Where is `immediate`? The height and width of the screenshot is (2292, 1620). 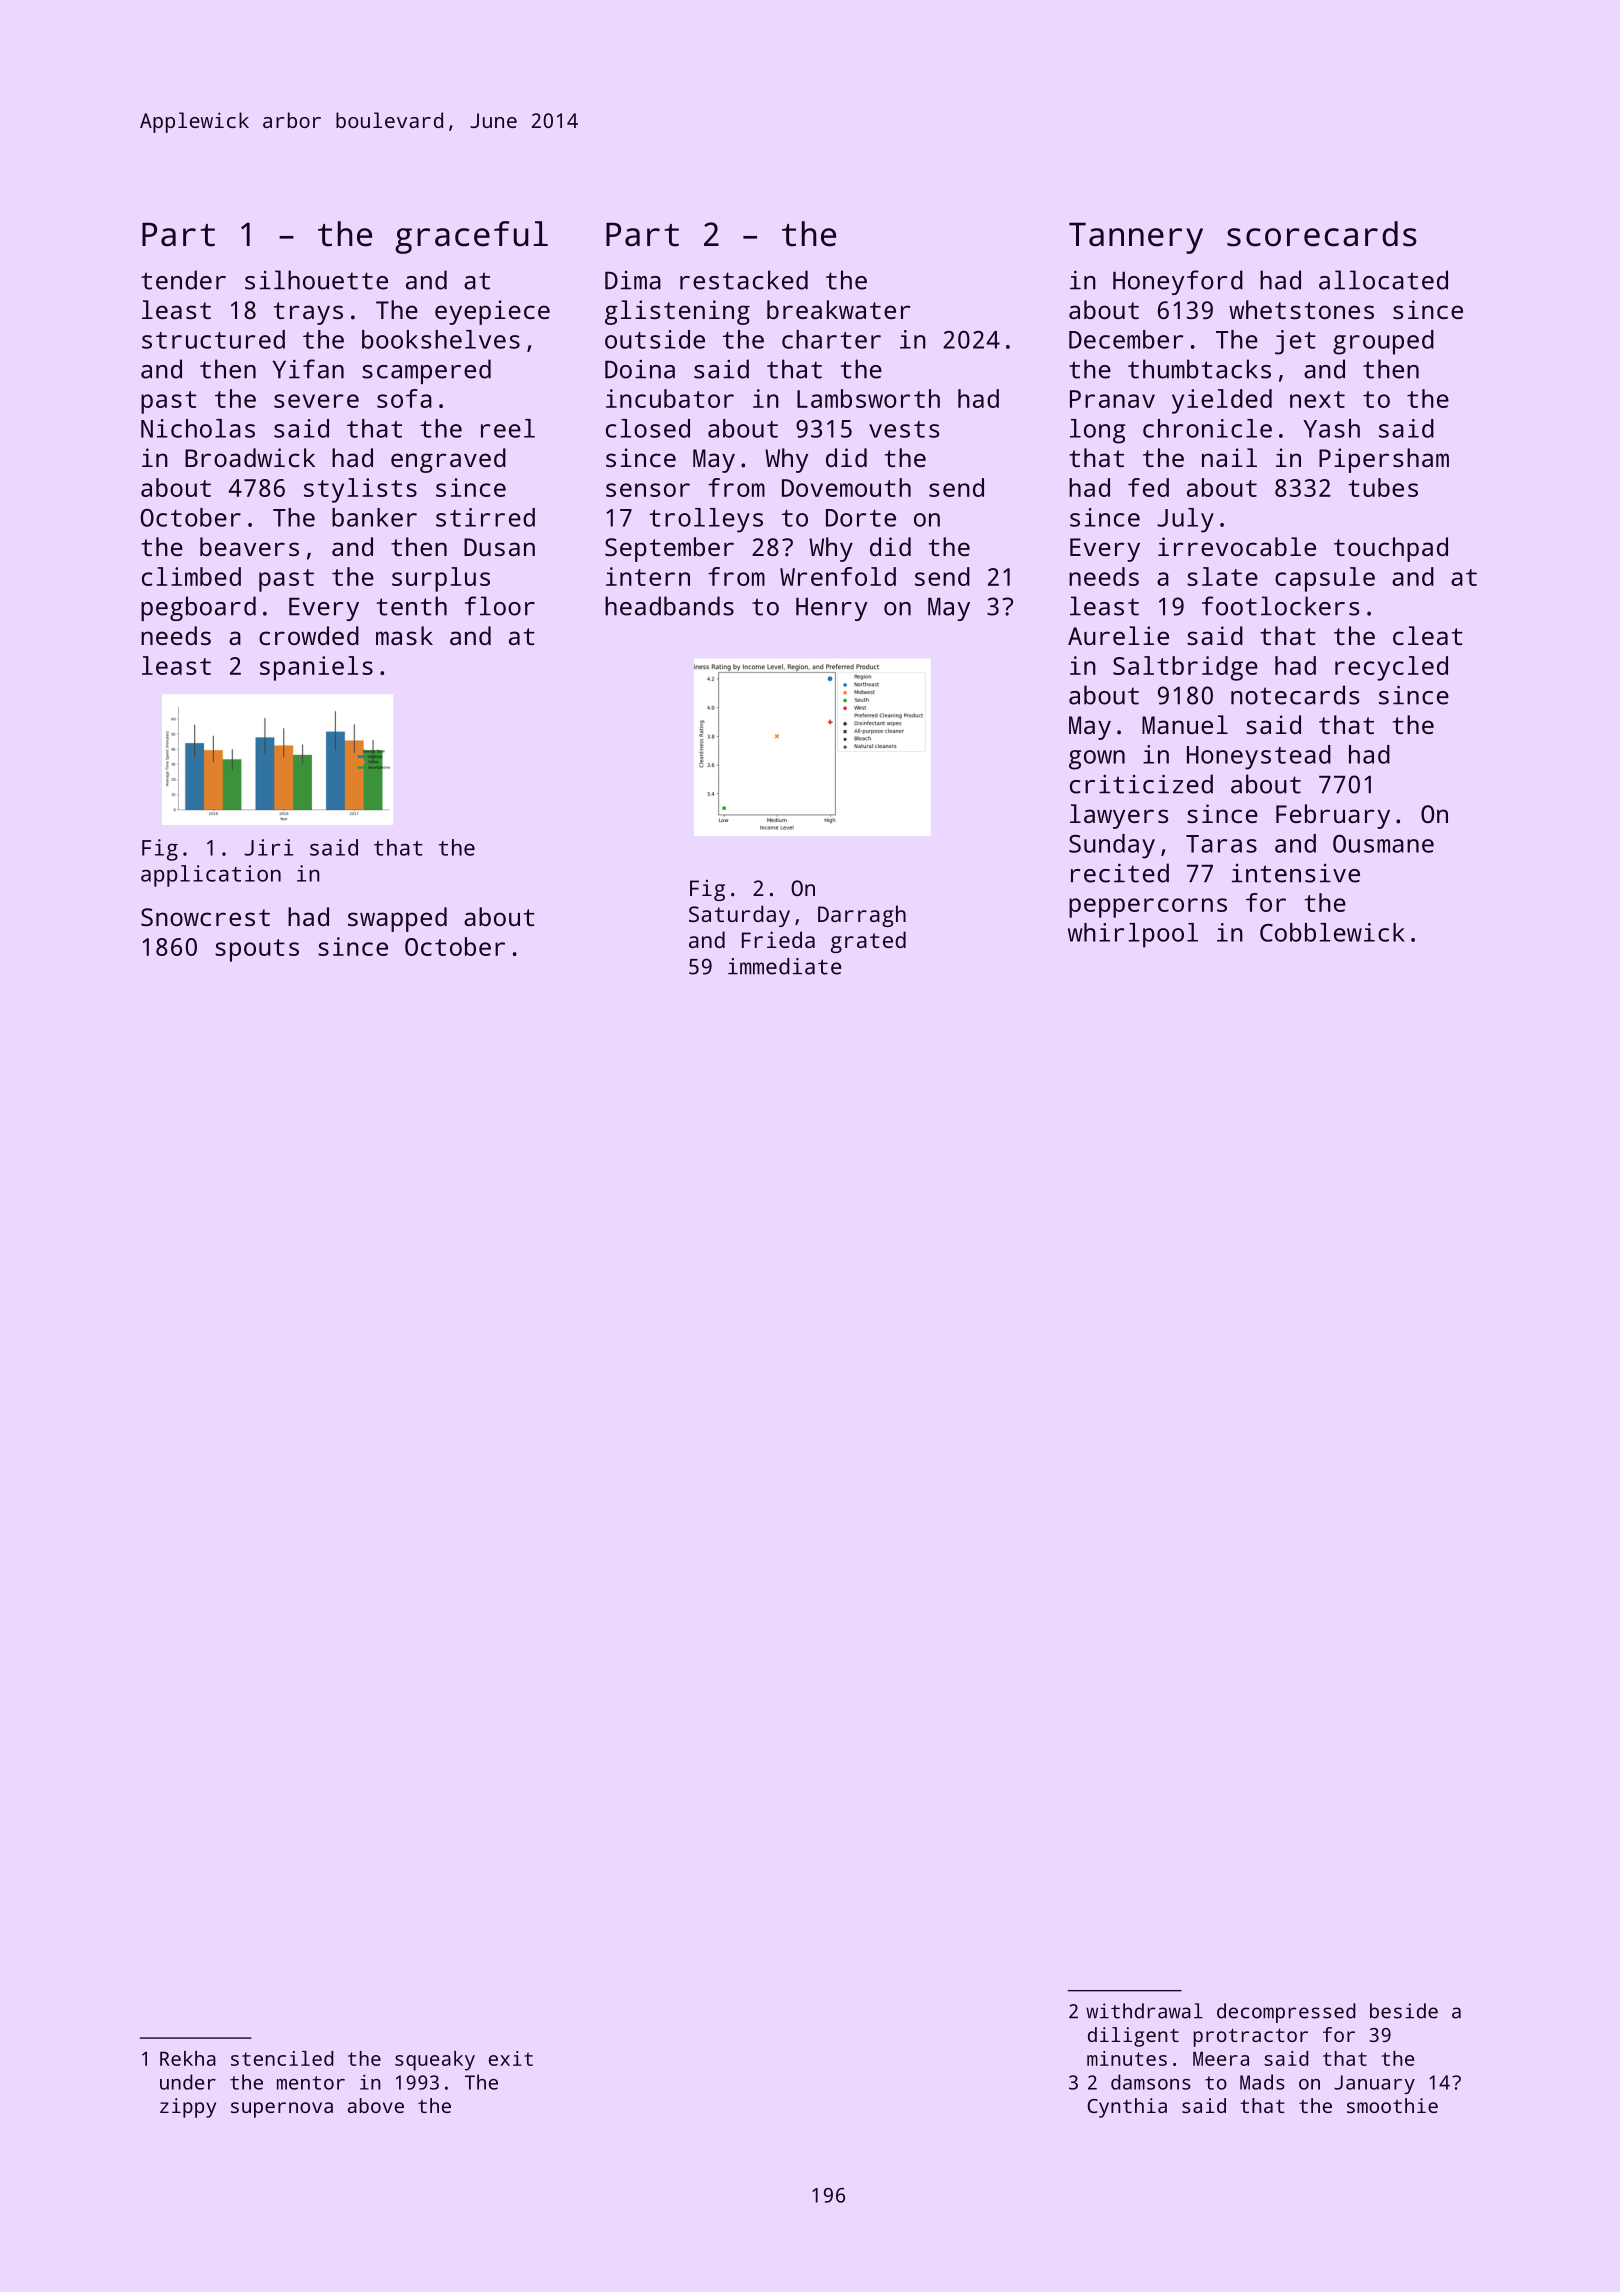
immediate is located at coordinates (785, 966).
